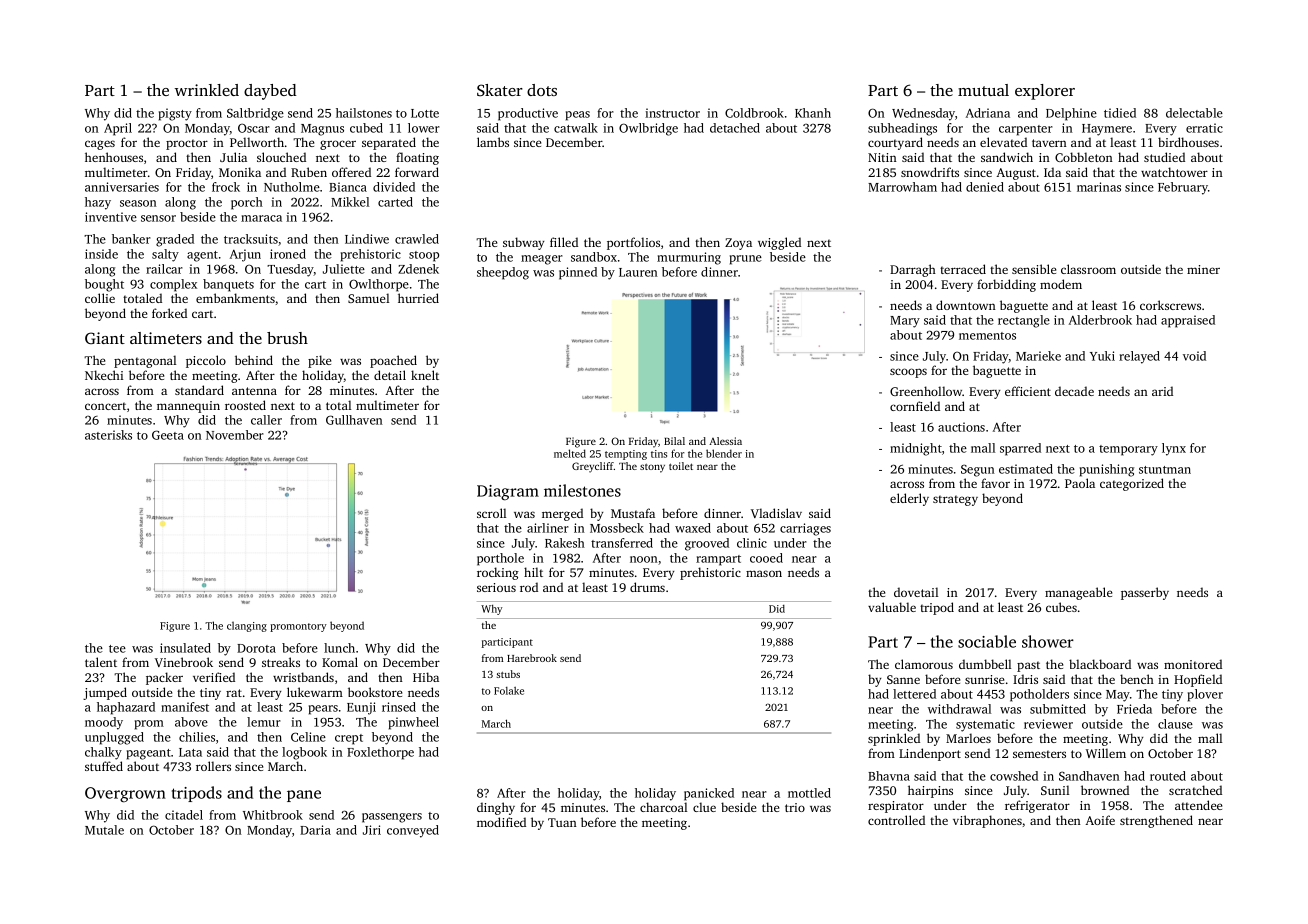 This page has width=1308, height=924. What do you see at coordinates (247, 627) in the page?
I see `clanging` at bounding box center [247, 627].
